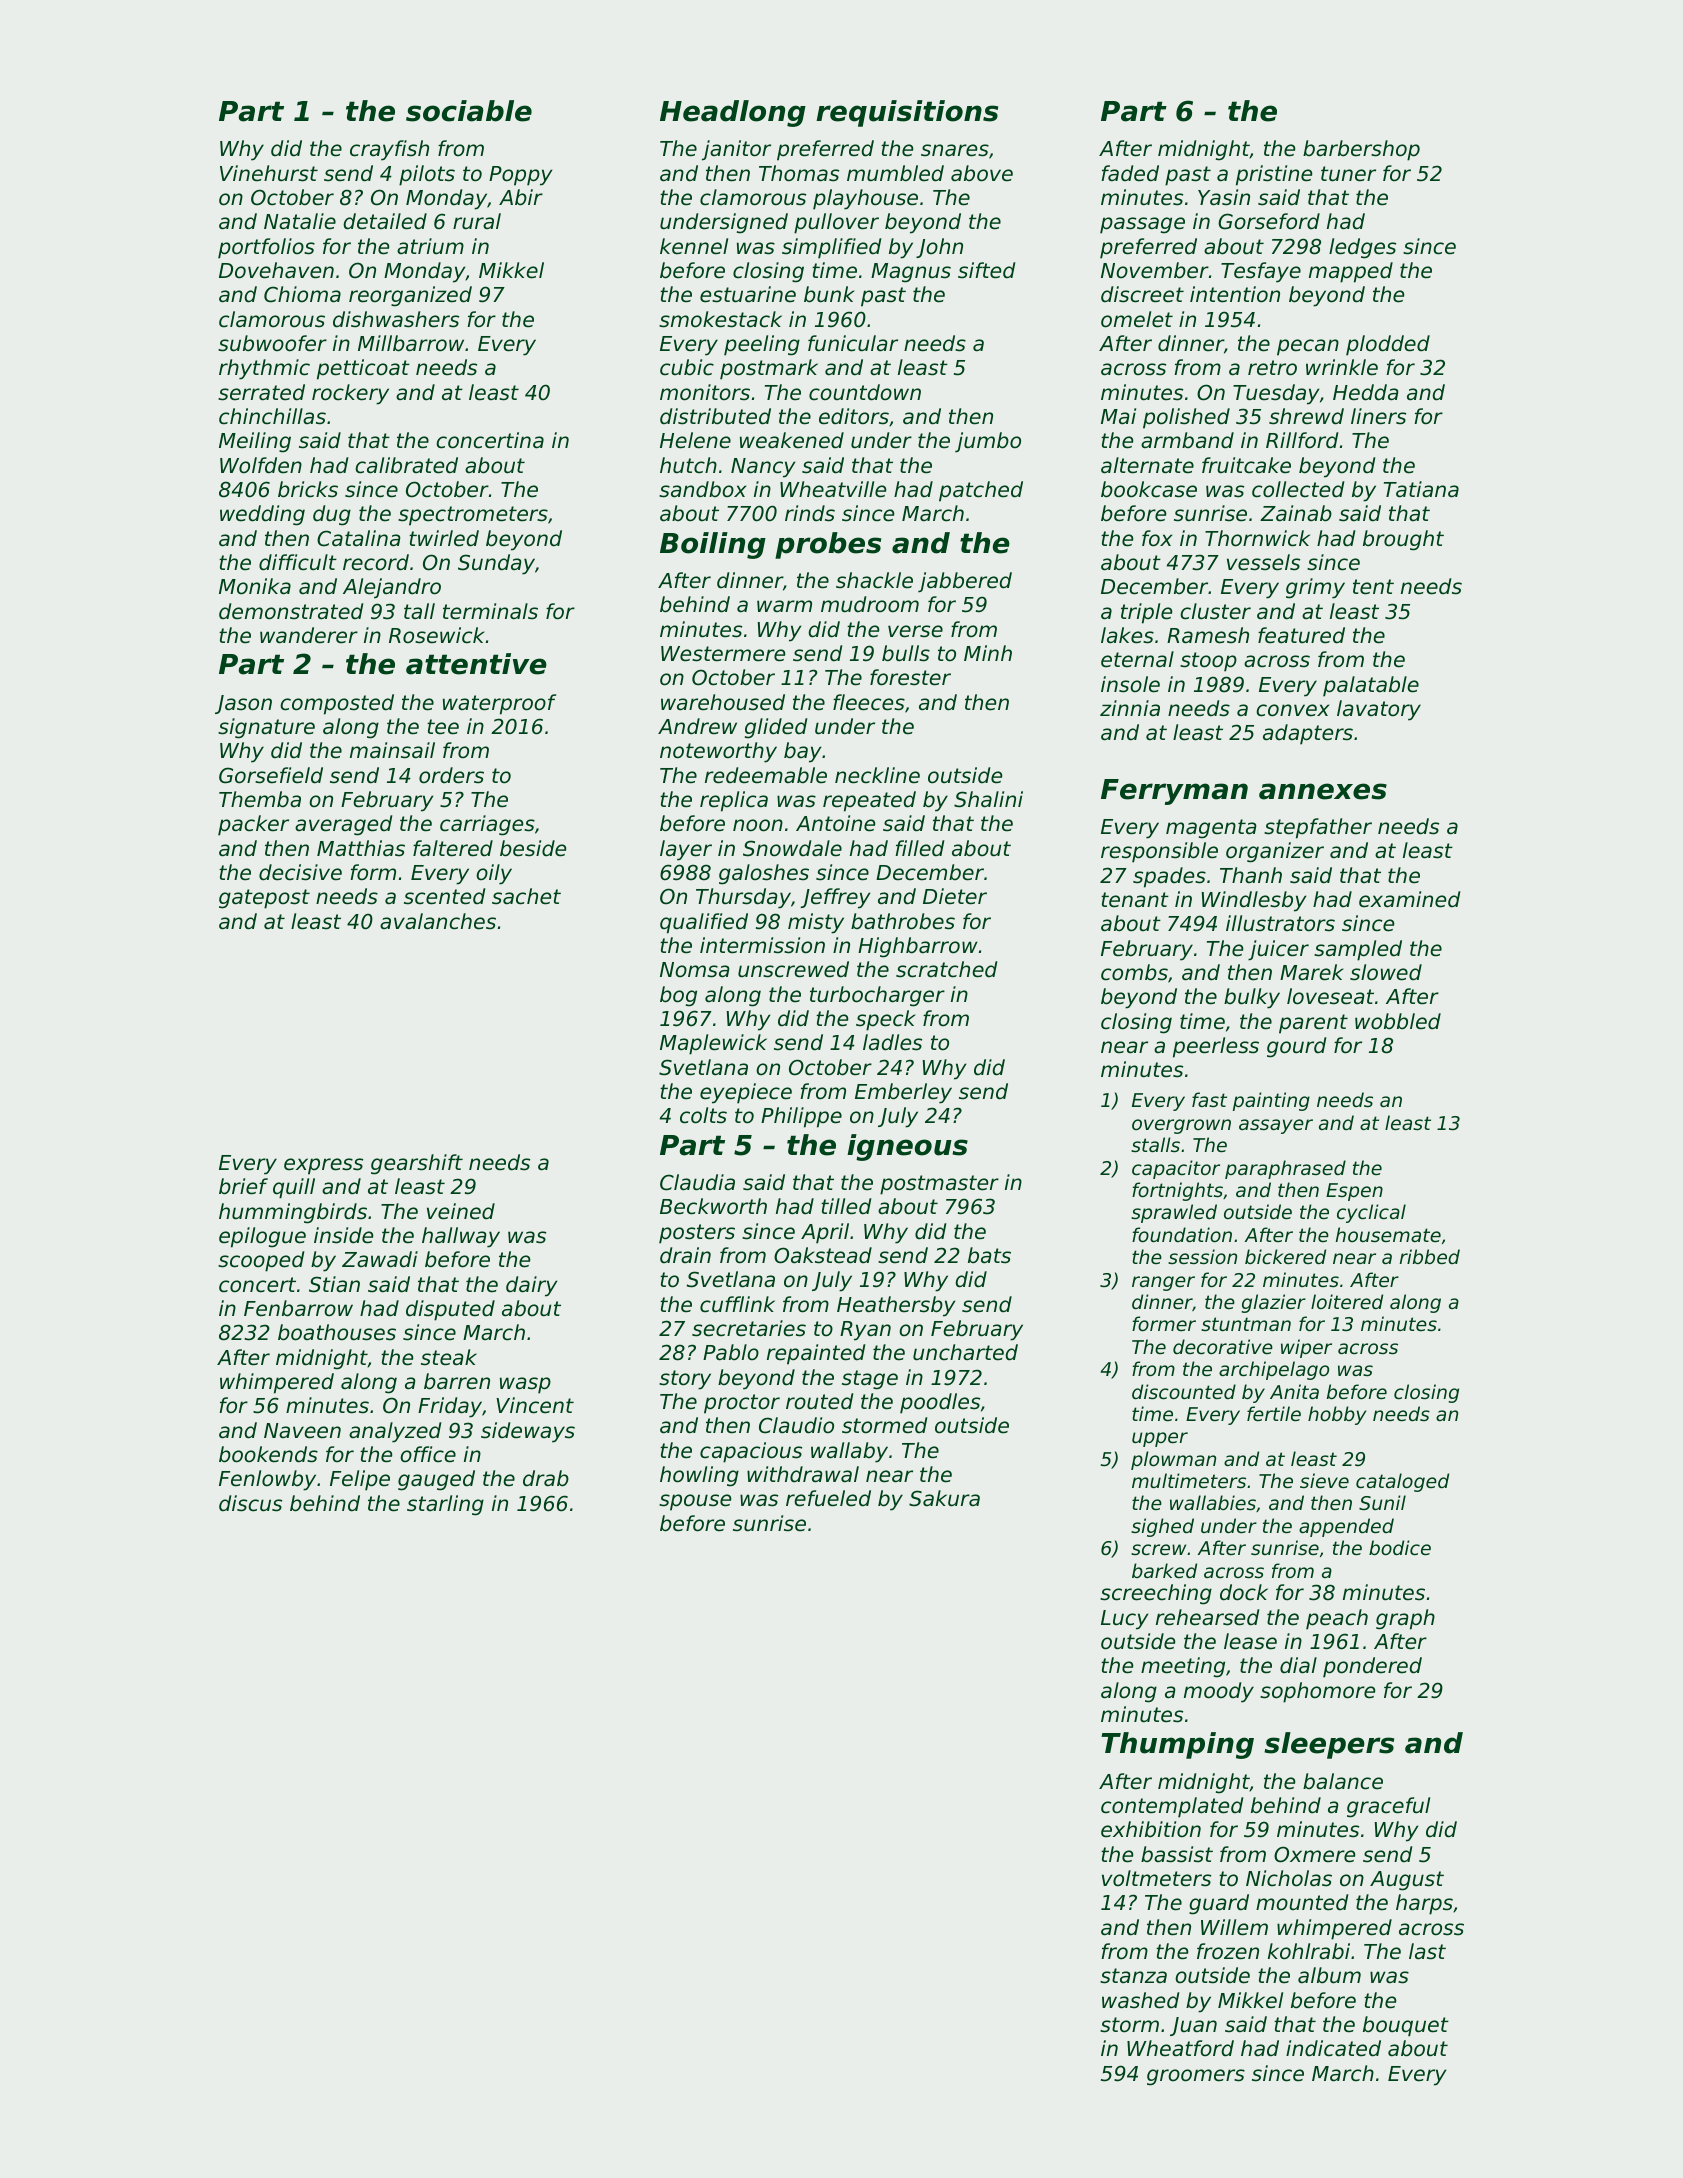 This screenshot has width=1683, height=2178. I want to click on rhythmic, so click(264, 369).
